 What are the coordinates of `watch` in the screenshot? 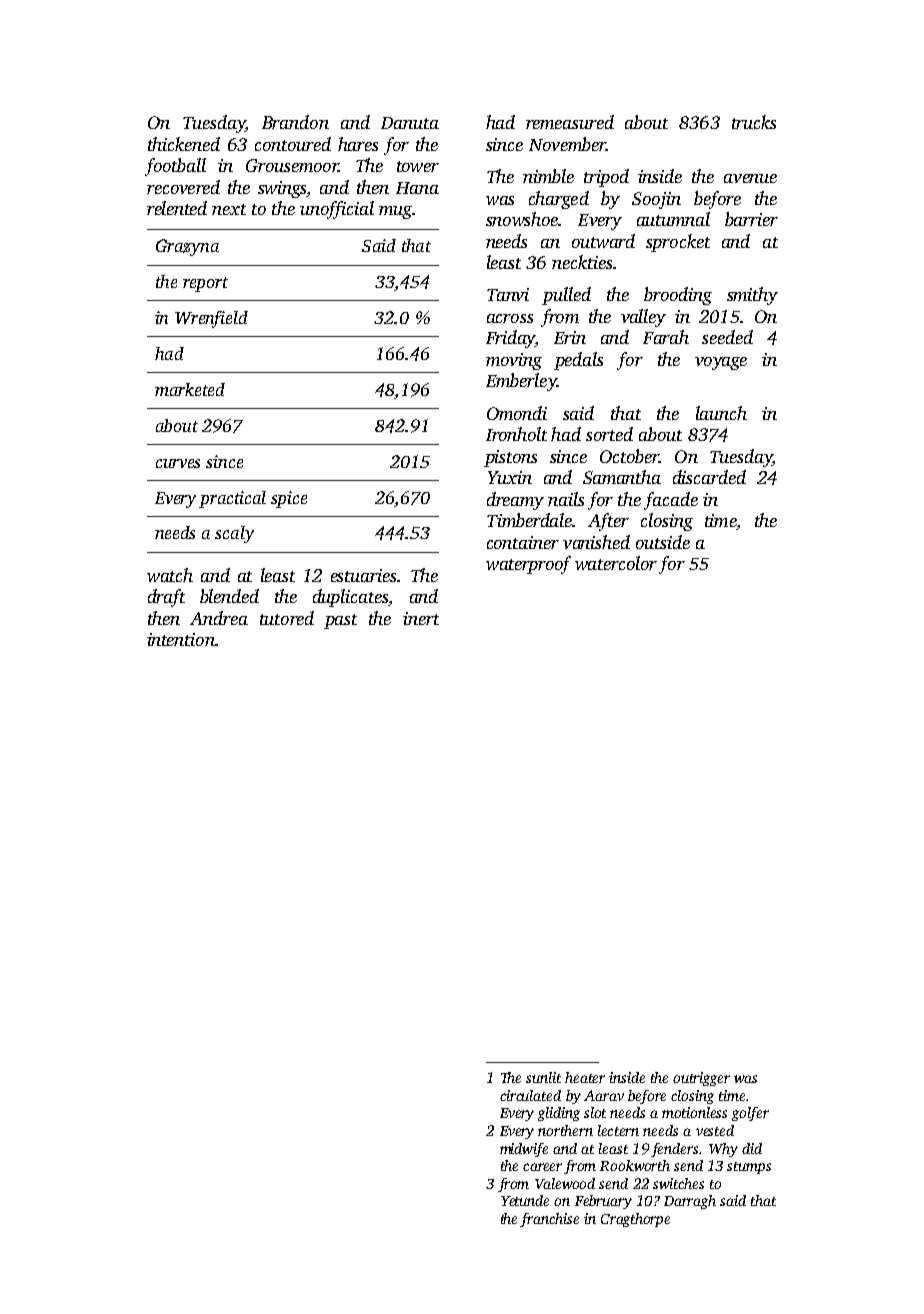 It's located at (170, 575).
